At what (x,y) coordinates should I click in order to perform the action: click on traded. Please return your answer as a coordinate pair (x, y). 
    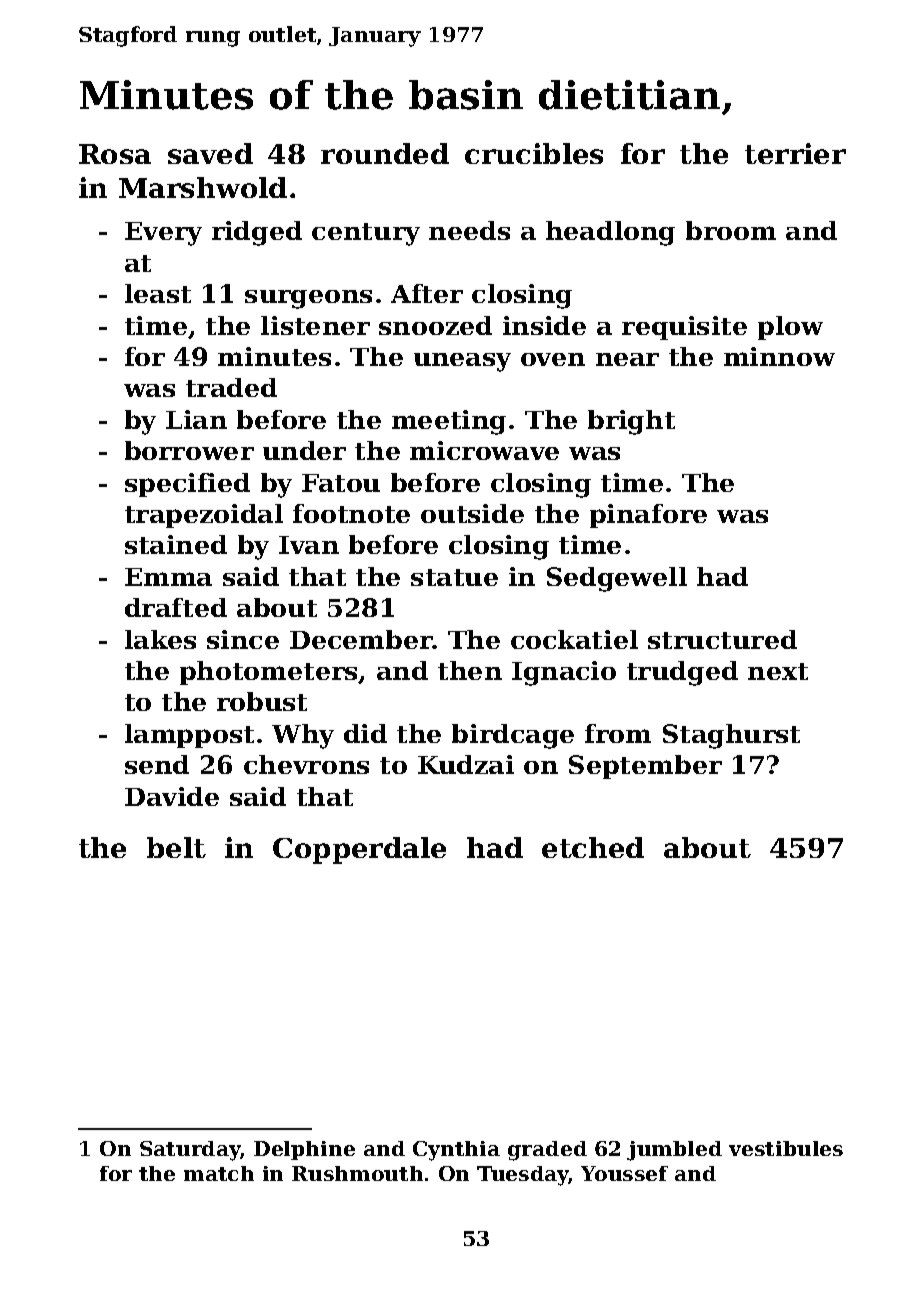
    Looking at the image, I should click on (231, 387).
